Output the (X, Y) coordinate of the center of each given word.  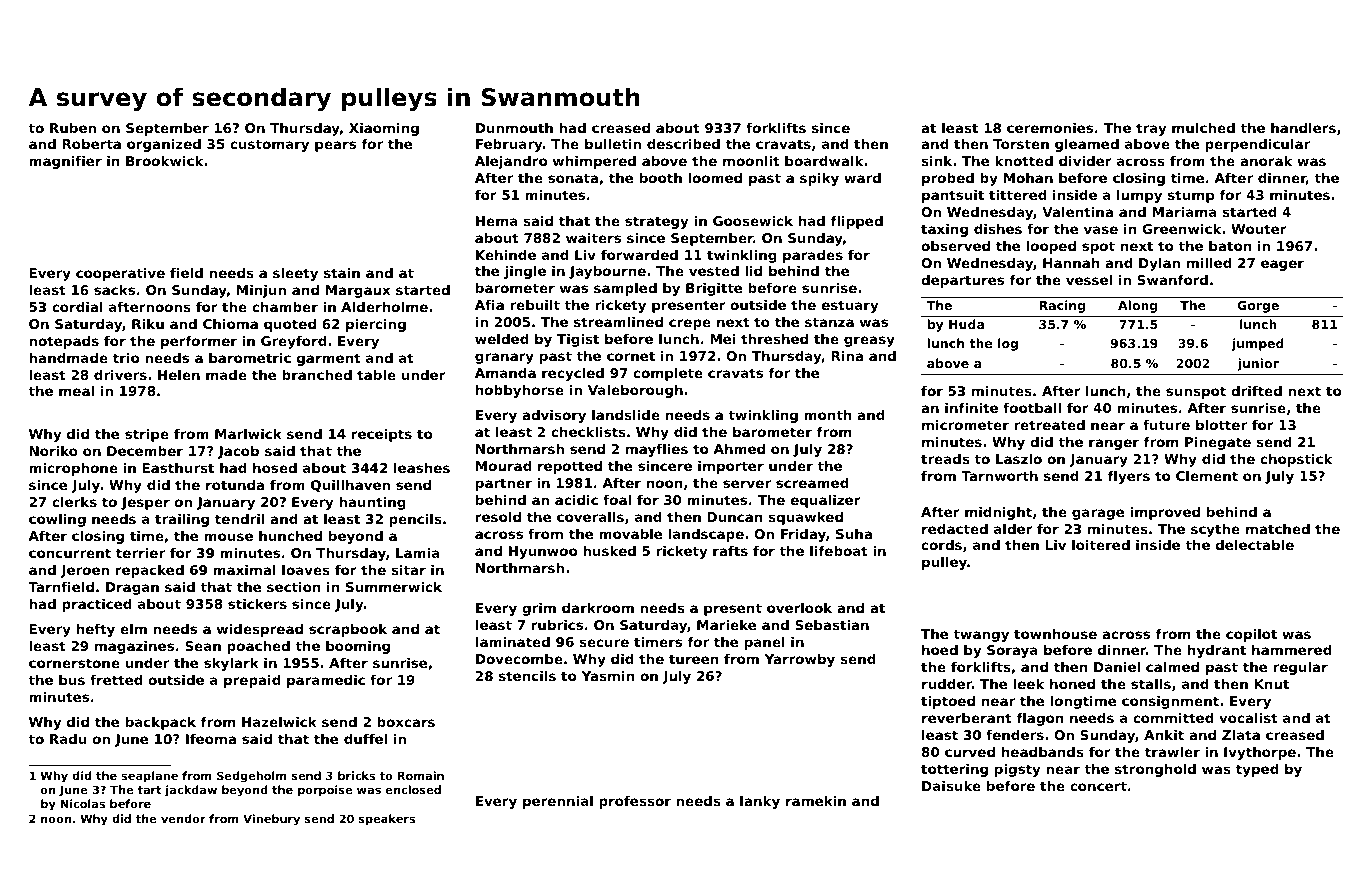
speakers (387, 820)
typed (1257, 770)
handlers (1303, 128)
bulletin (613, 144)
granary (504, 358)
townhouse (1055, 634)
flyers (1129, 477)
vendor (183, 818)
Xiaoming (384, 129)
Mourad (504, 466)
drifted (1256, 391)
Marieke (726, 625)
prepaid (252, 681)
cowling (57, 520)
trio (126, 358)
